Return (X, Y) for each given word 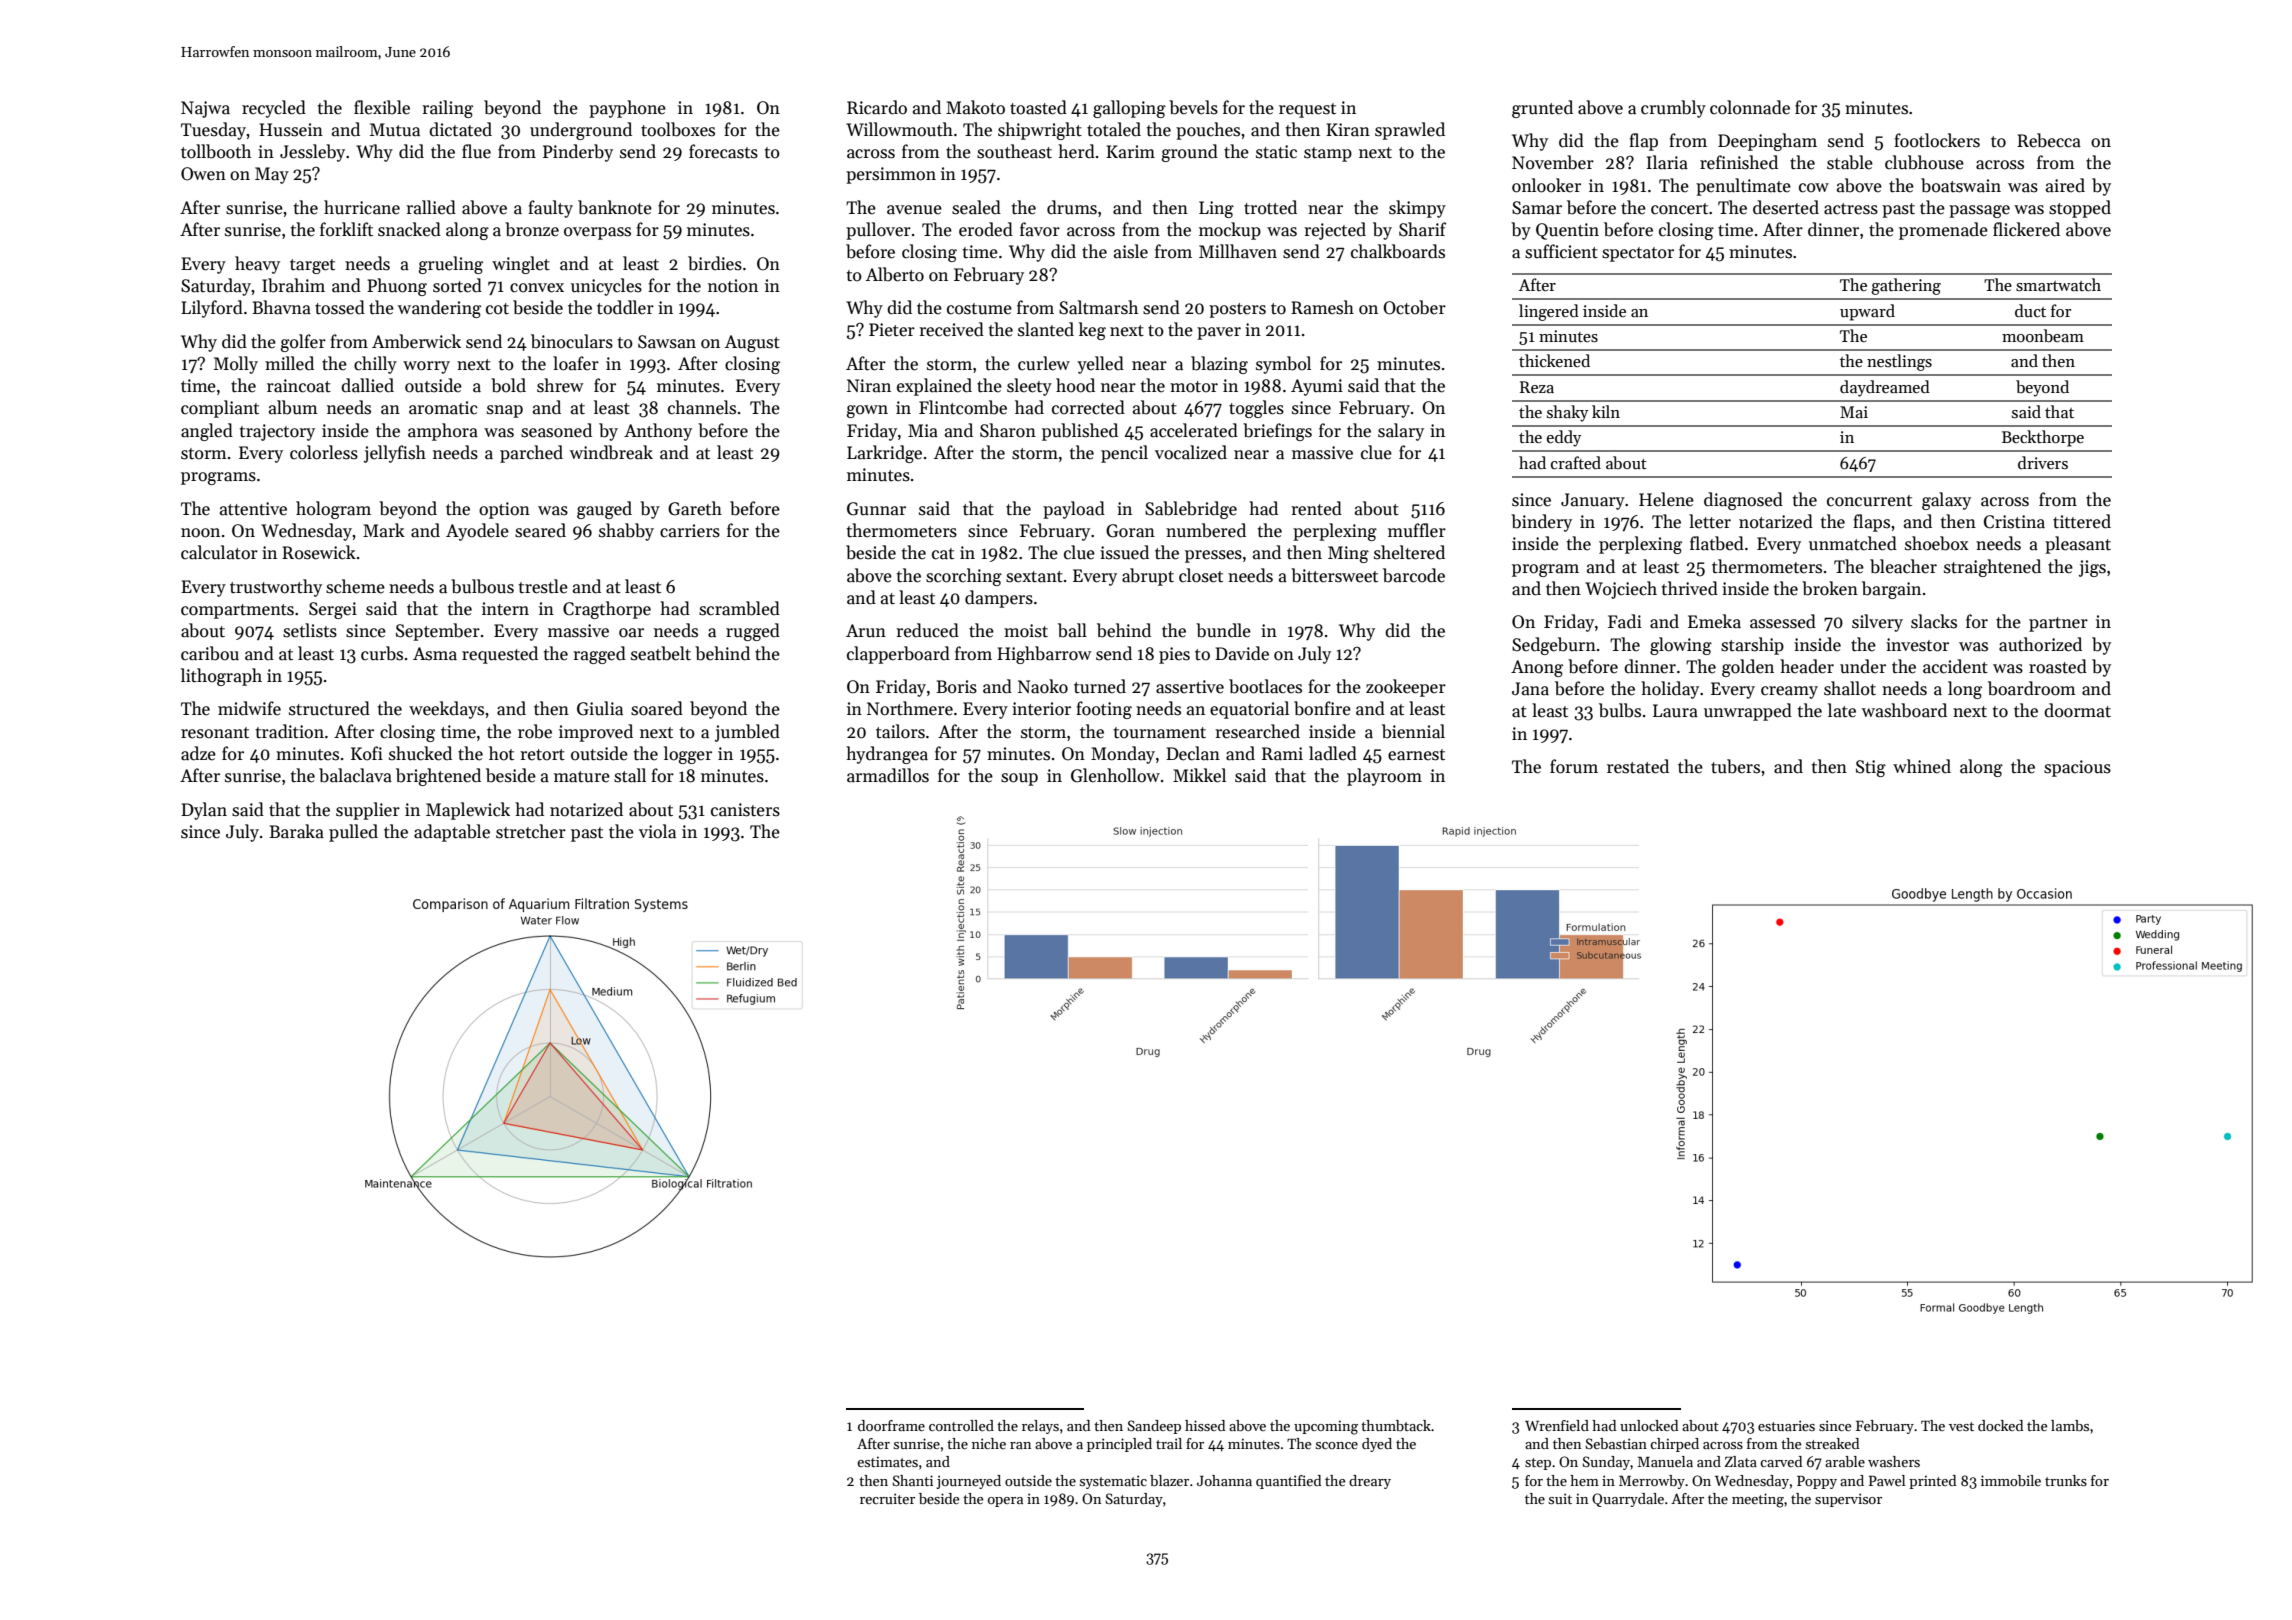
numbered (1206, 530)
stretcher (531, 831)
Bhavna (281, 307)
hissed (1205, 1425)
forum (1574, 766)
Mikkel (1199, 775)
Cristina (2014, 522)
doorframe (891, 1425)
